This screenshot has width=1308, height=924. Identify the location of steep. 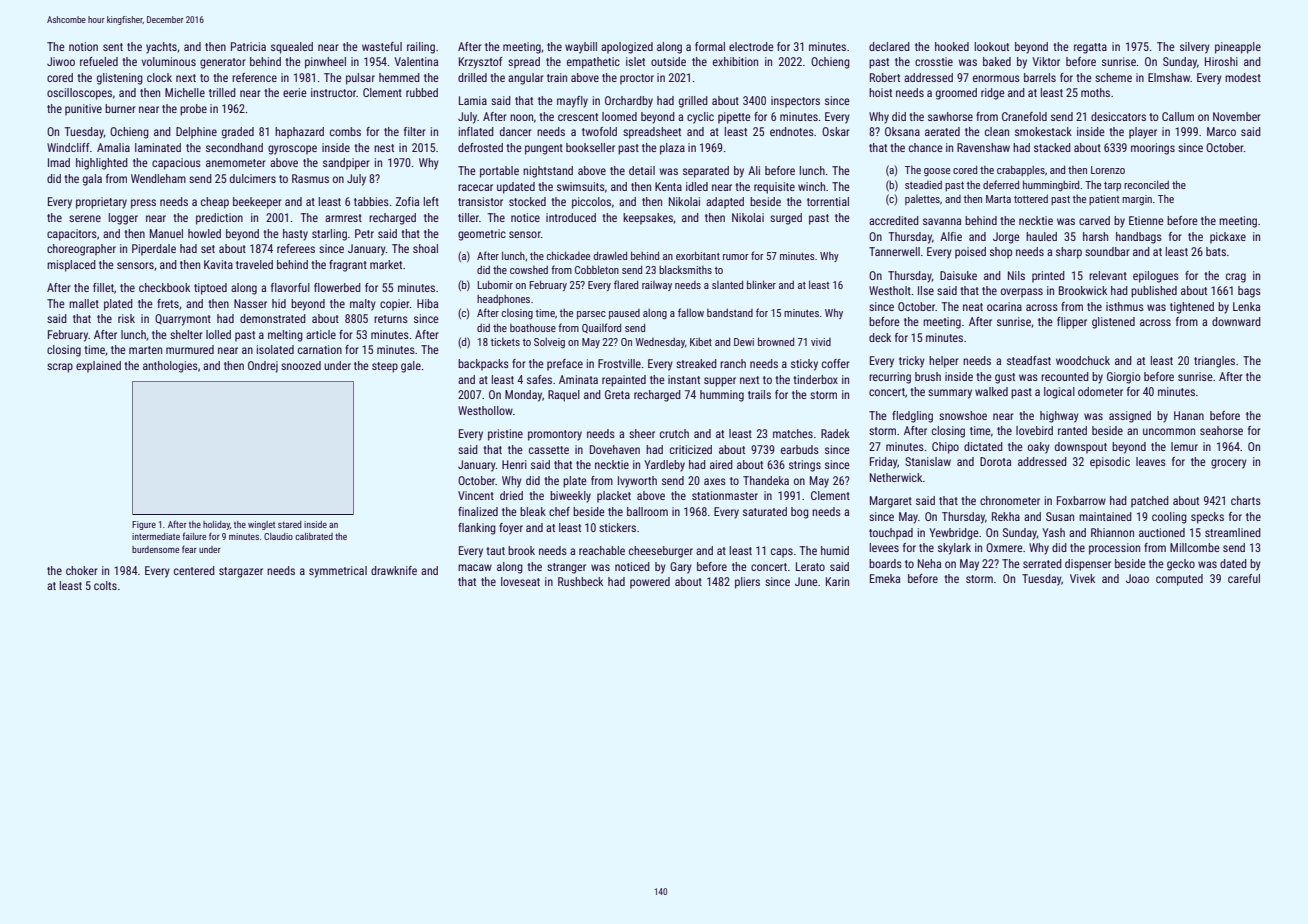
(385, 367).
